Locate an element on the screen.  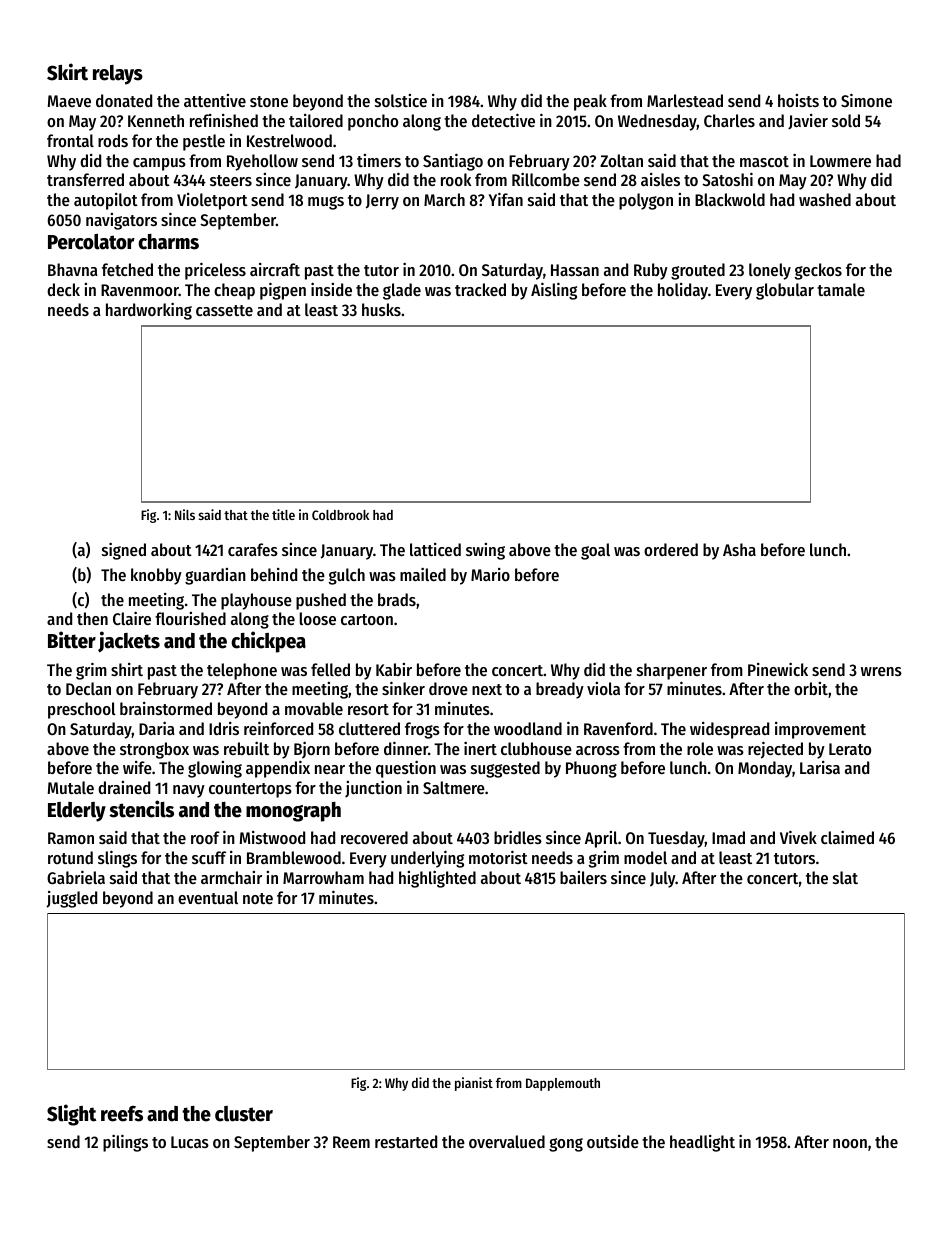
husks is located at coordinates (381, 309).
